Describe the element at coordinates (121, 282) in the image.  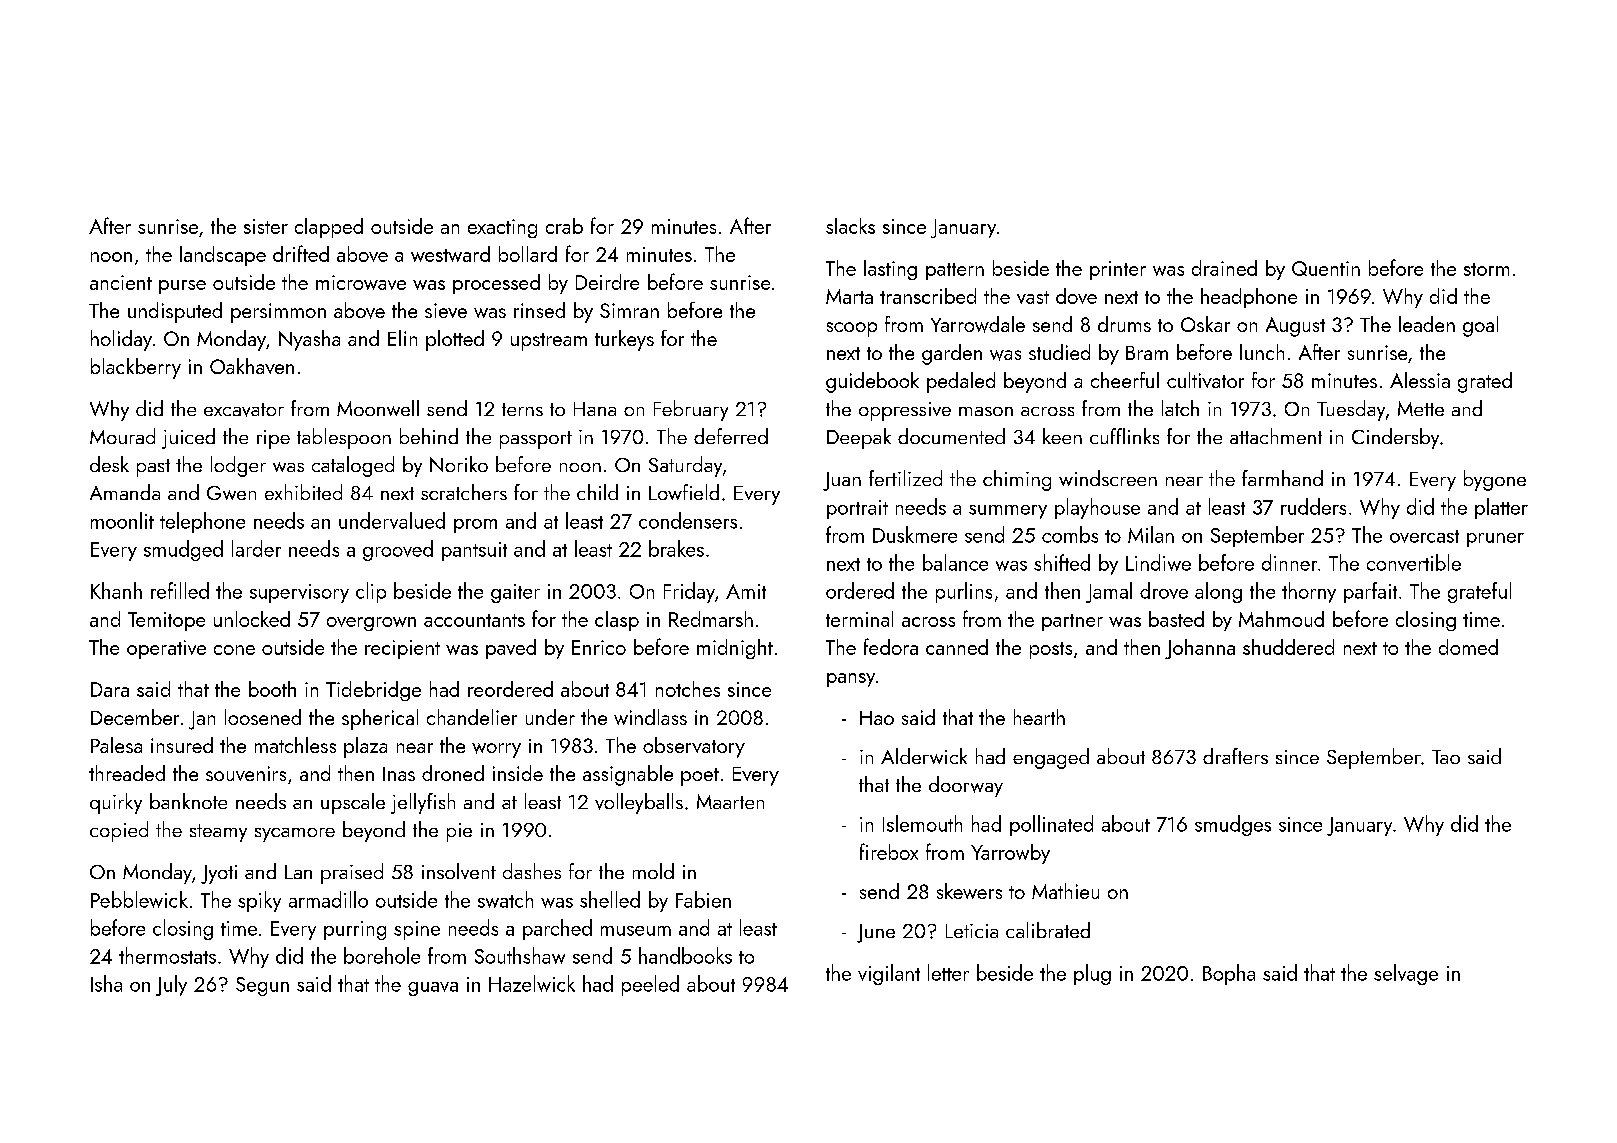
I see `ancient` at that location.
